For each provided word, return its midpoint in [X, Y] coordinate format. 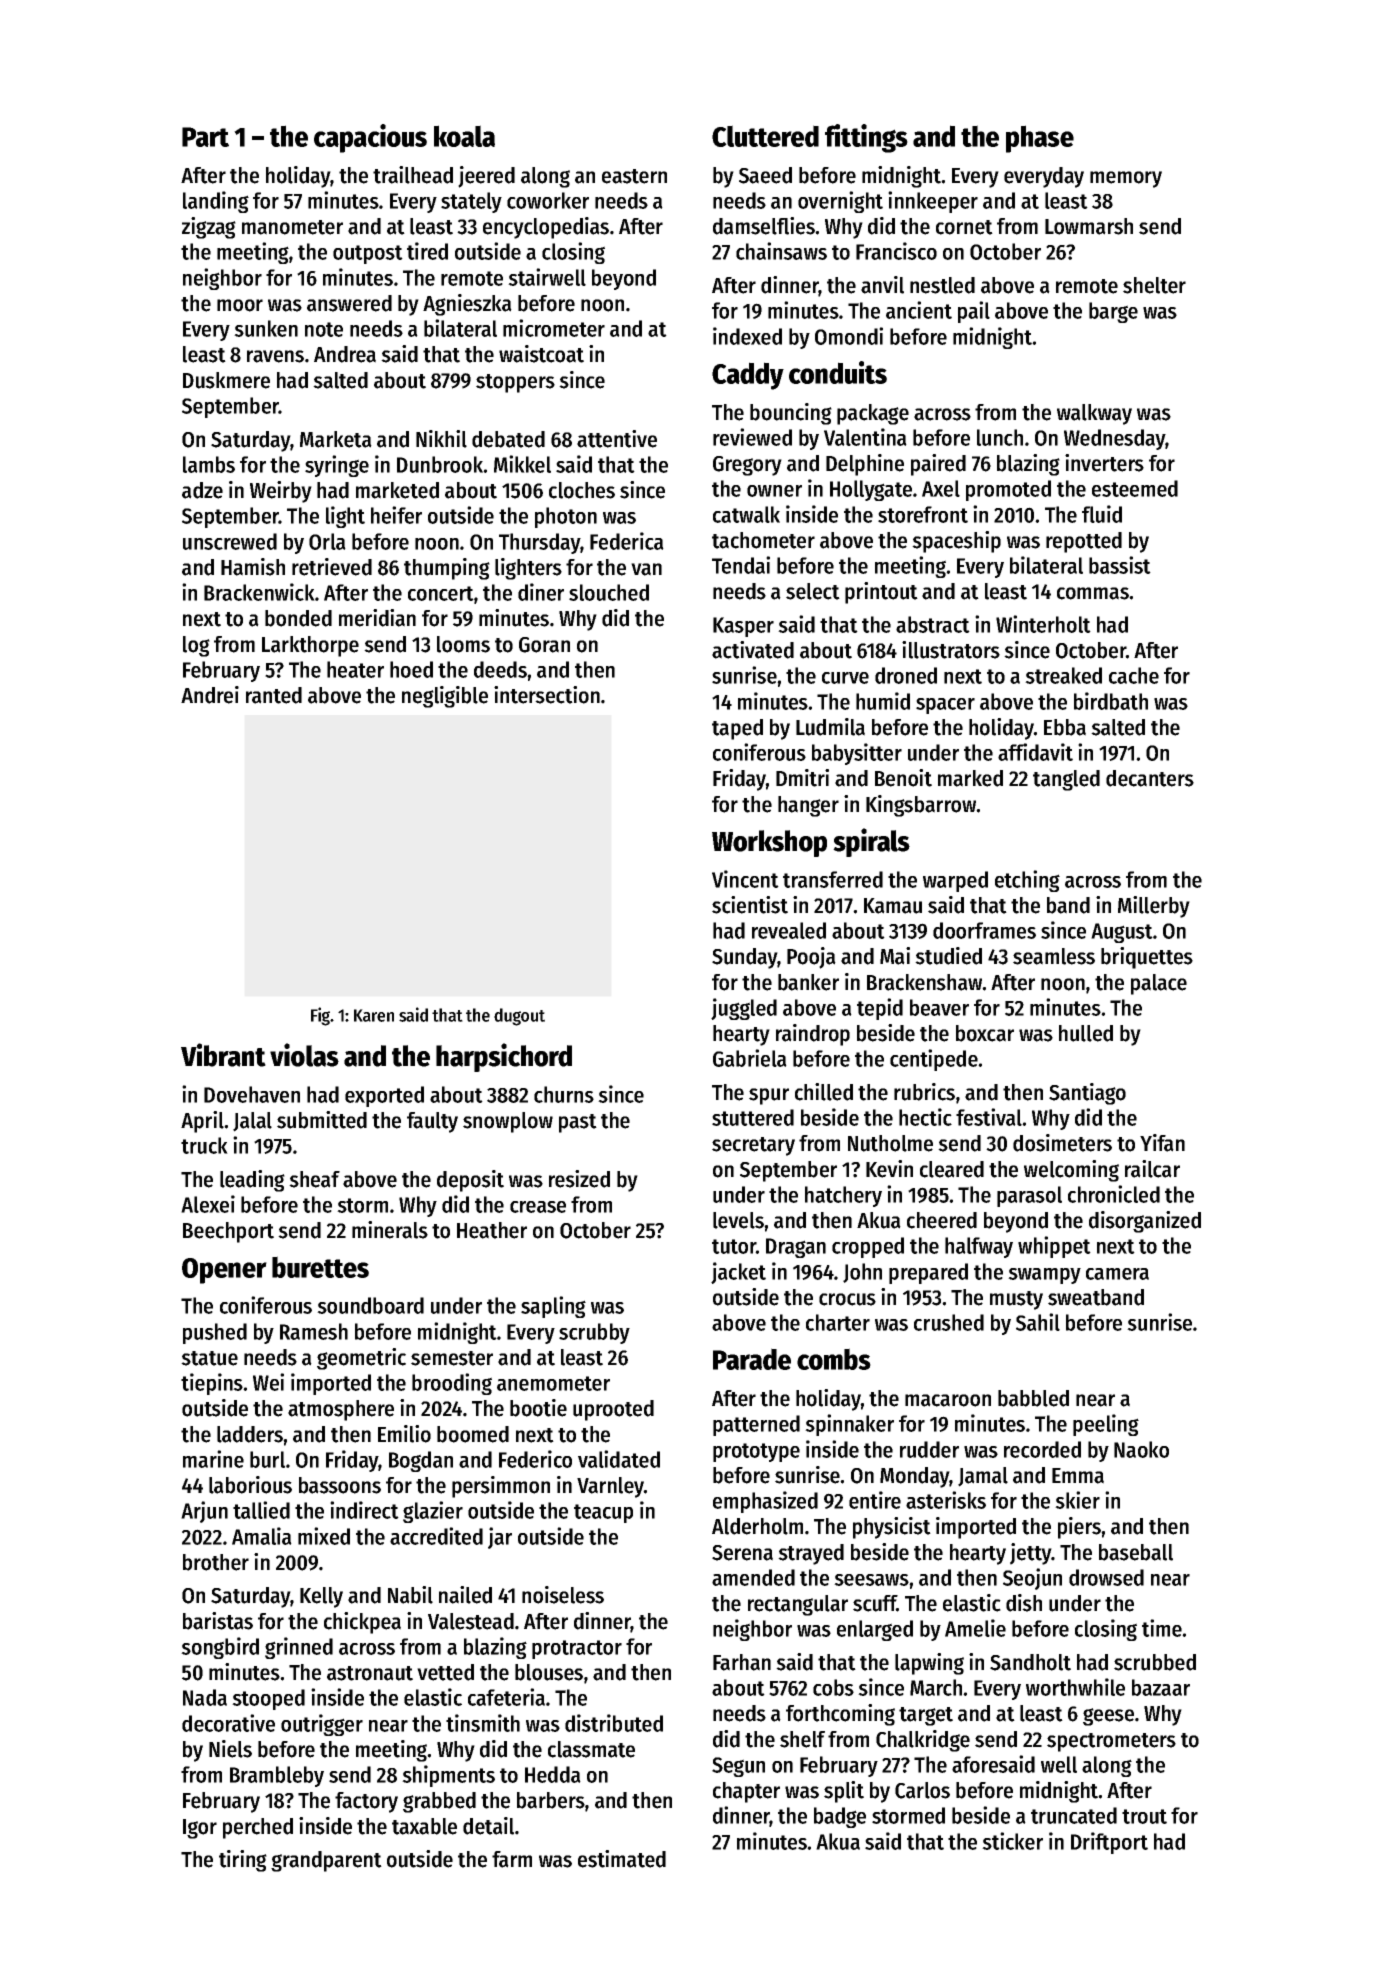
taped [737, 729]
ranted [274, 695]
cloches [582, 490]
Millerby [1154, 907]
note [324, 329]
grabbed [439, 1802]
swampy [1044, 1276]
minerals [390, 1230]
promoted [1008, 490]
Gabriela [750, 1058]
